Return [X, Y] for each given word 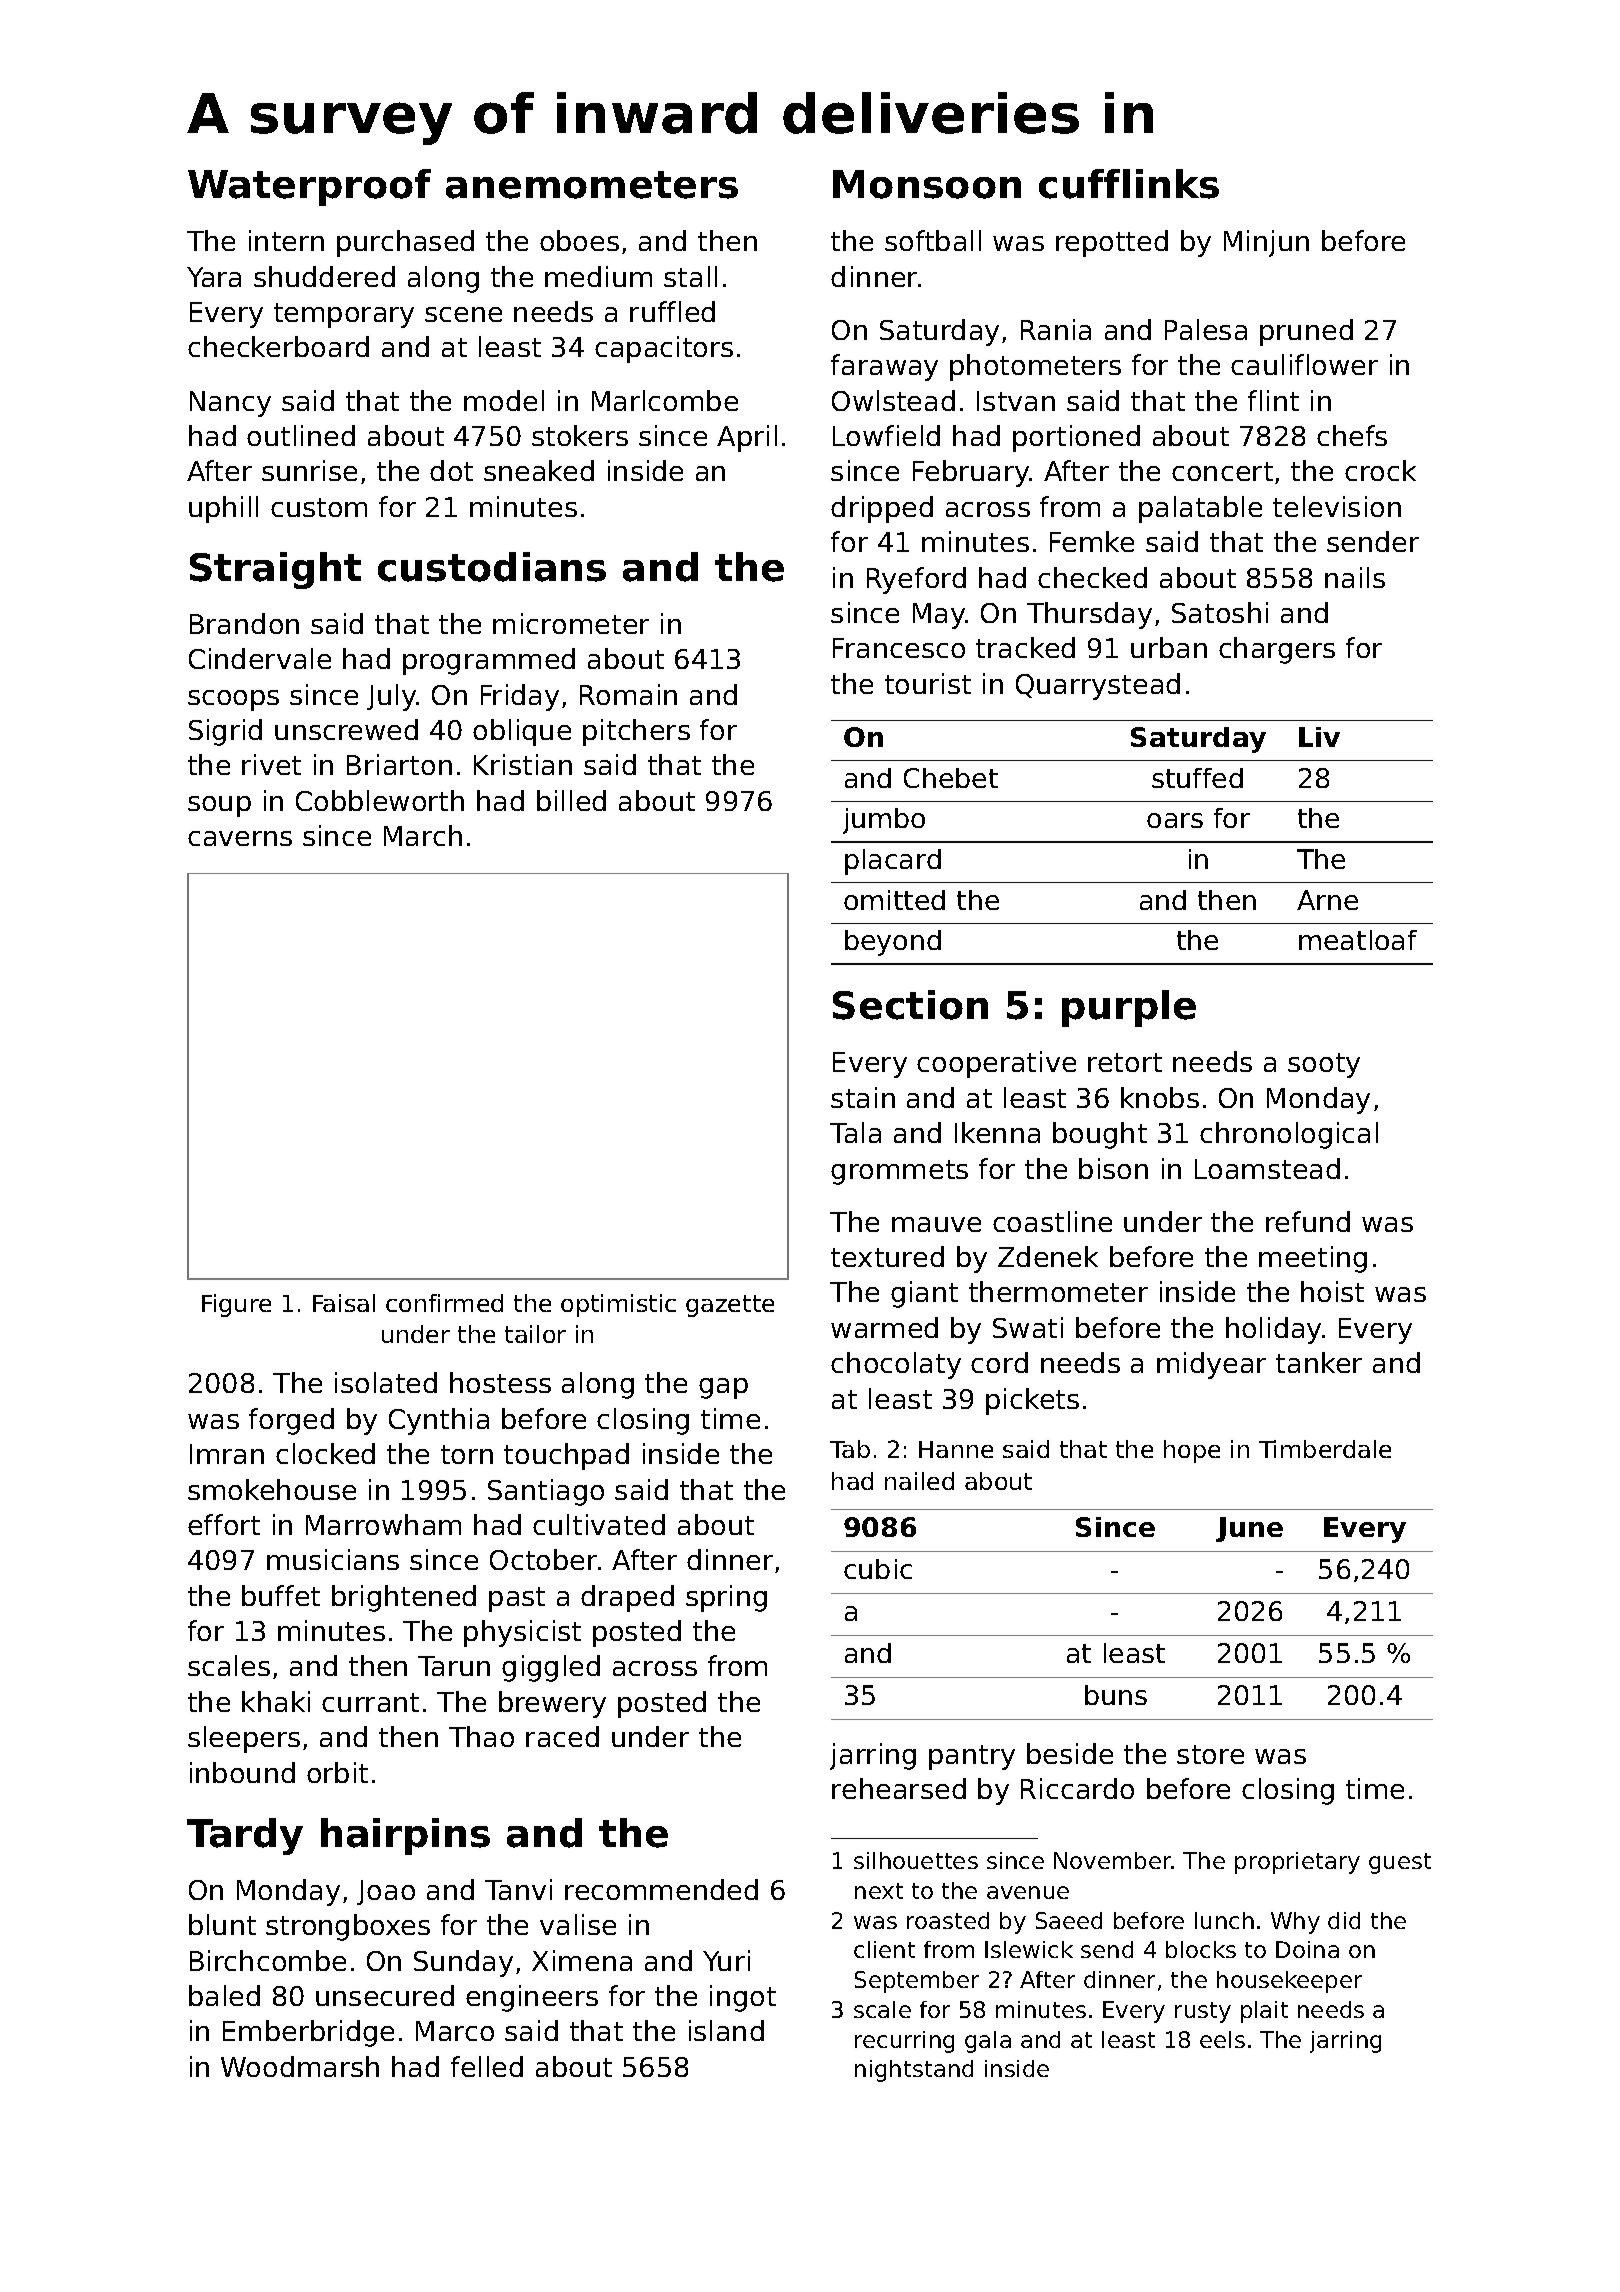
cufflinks [1129, 184]
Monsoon [927, 184]
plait [1264, 2012]
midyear [1211, 1365]
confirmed [444, 1303]
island [726, 2030]
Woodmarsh [300, 2066]
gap [723, 1388]
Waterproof [309, 187]
